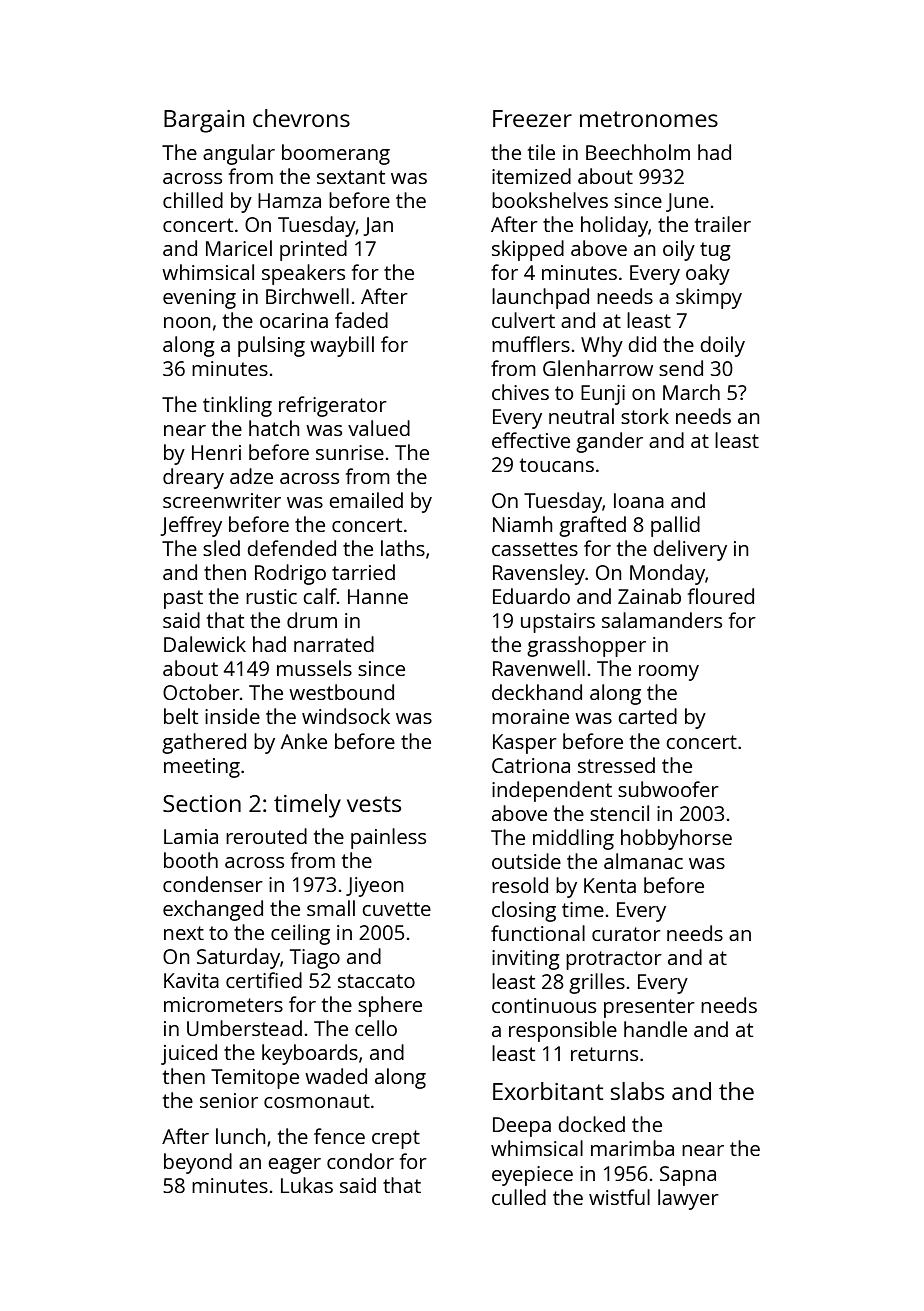 This screenshot has width=924, height=1311. I want to click on painless, so click(388, 838).
